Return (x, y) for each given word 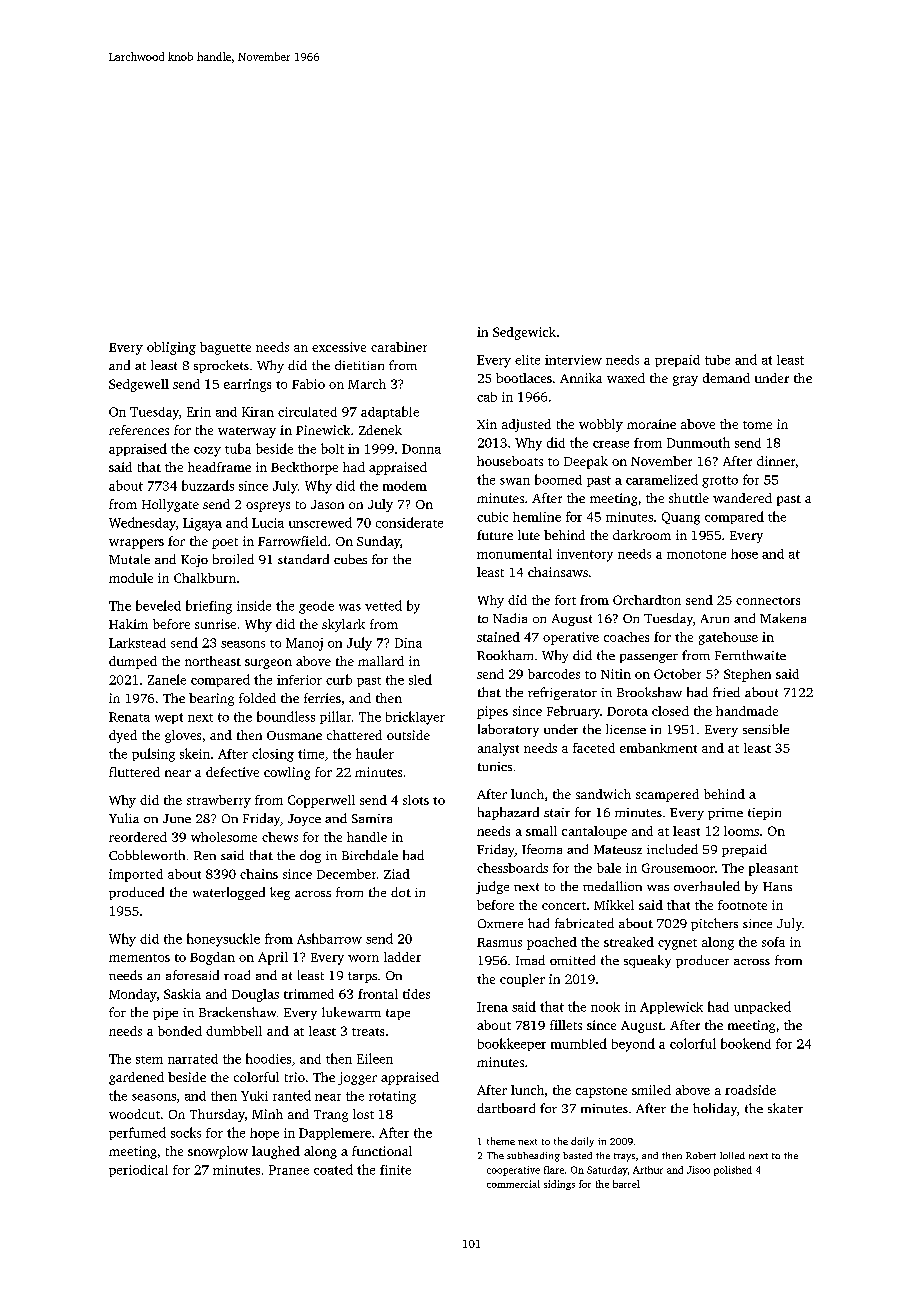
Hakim (128, 624)
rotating (392, 1097)
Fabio (308, 384)
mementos (139, 958)
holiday (715, 1109)
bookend (746, 1043)
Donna (421, 449)
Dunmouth (698, 442)
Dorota (627, 711)
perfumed (137, 1133)
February (573, 712)
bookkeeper (512, 1044)
